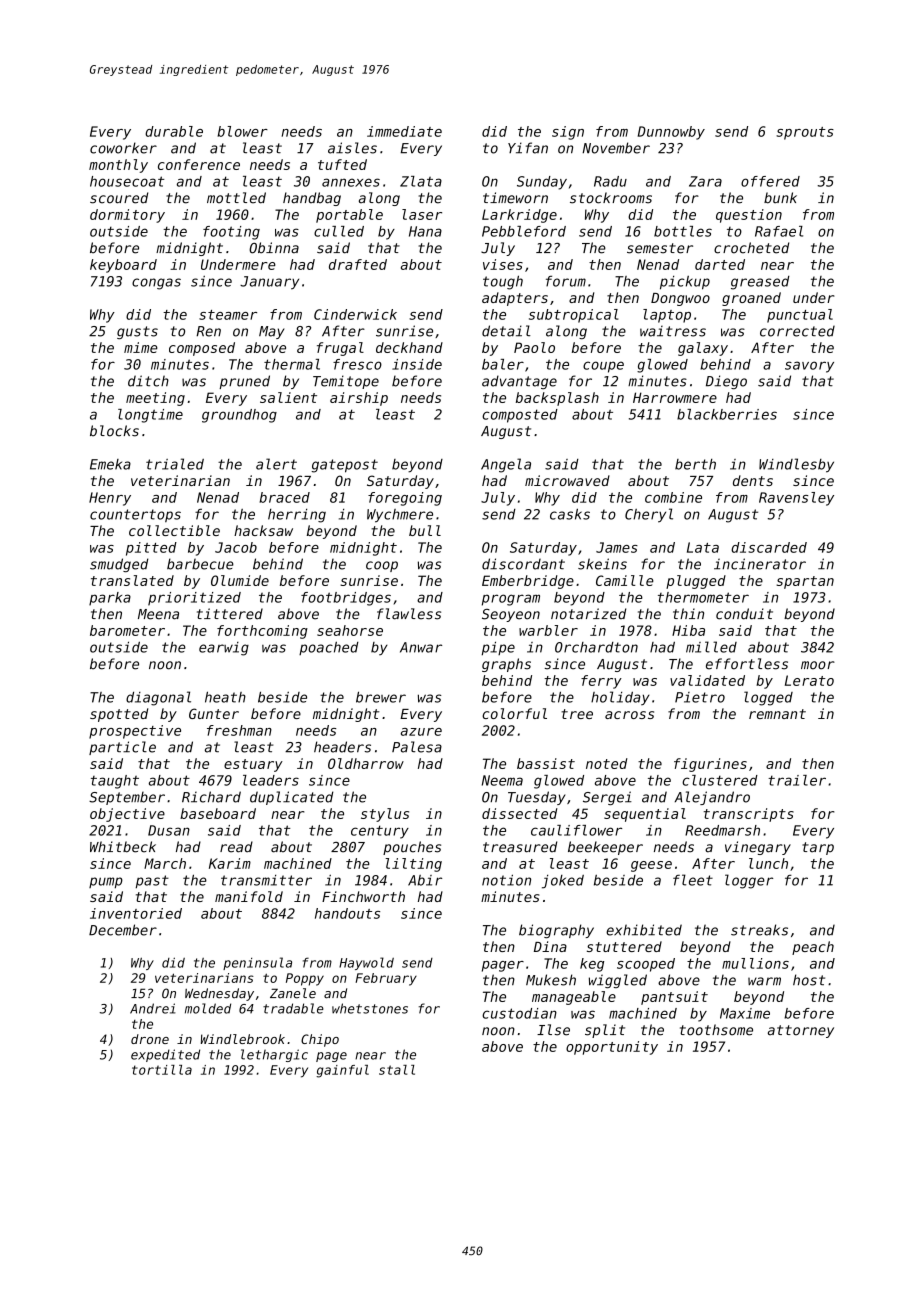 The height and width of the screenshot is (1308, 924). What do you see at coordinates (162, 1070) in the screenshot?
I see `tortilla` at bounding box center [162, 1070].
